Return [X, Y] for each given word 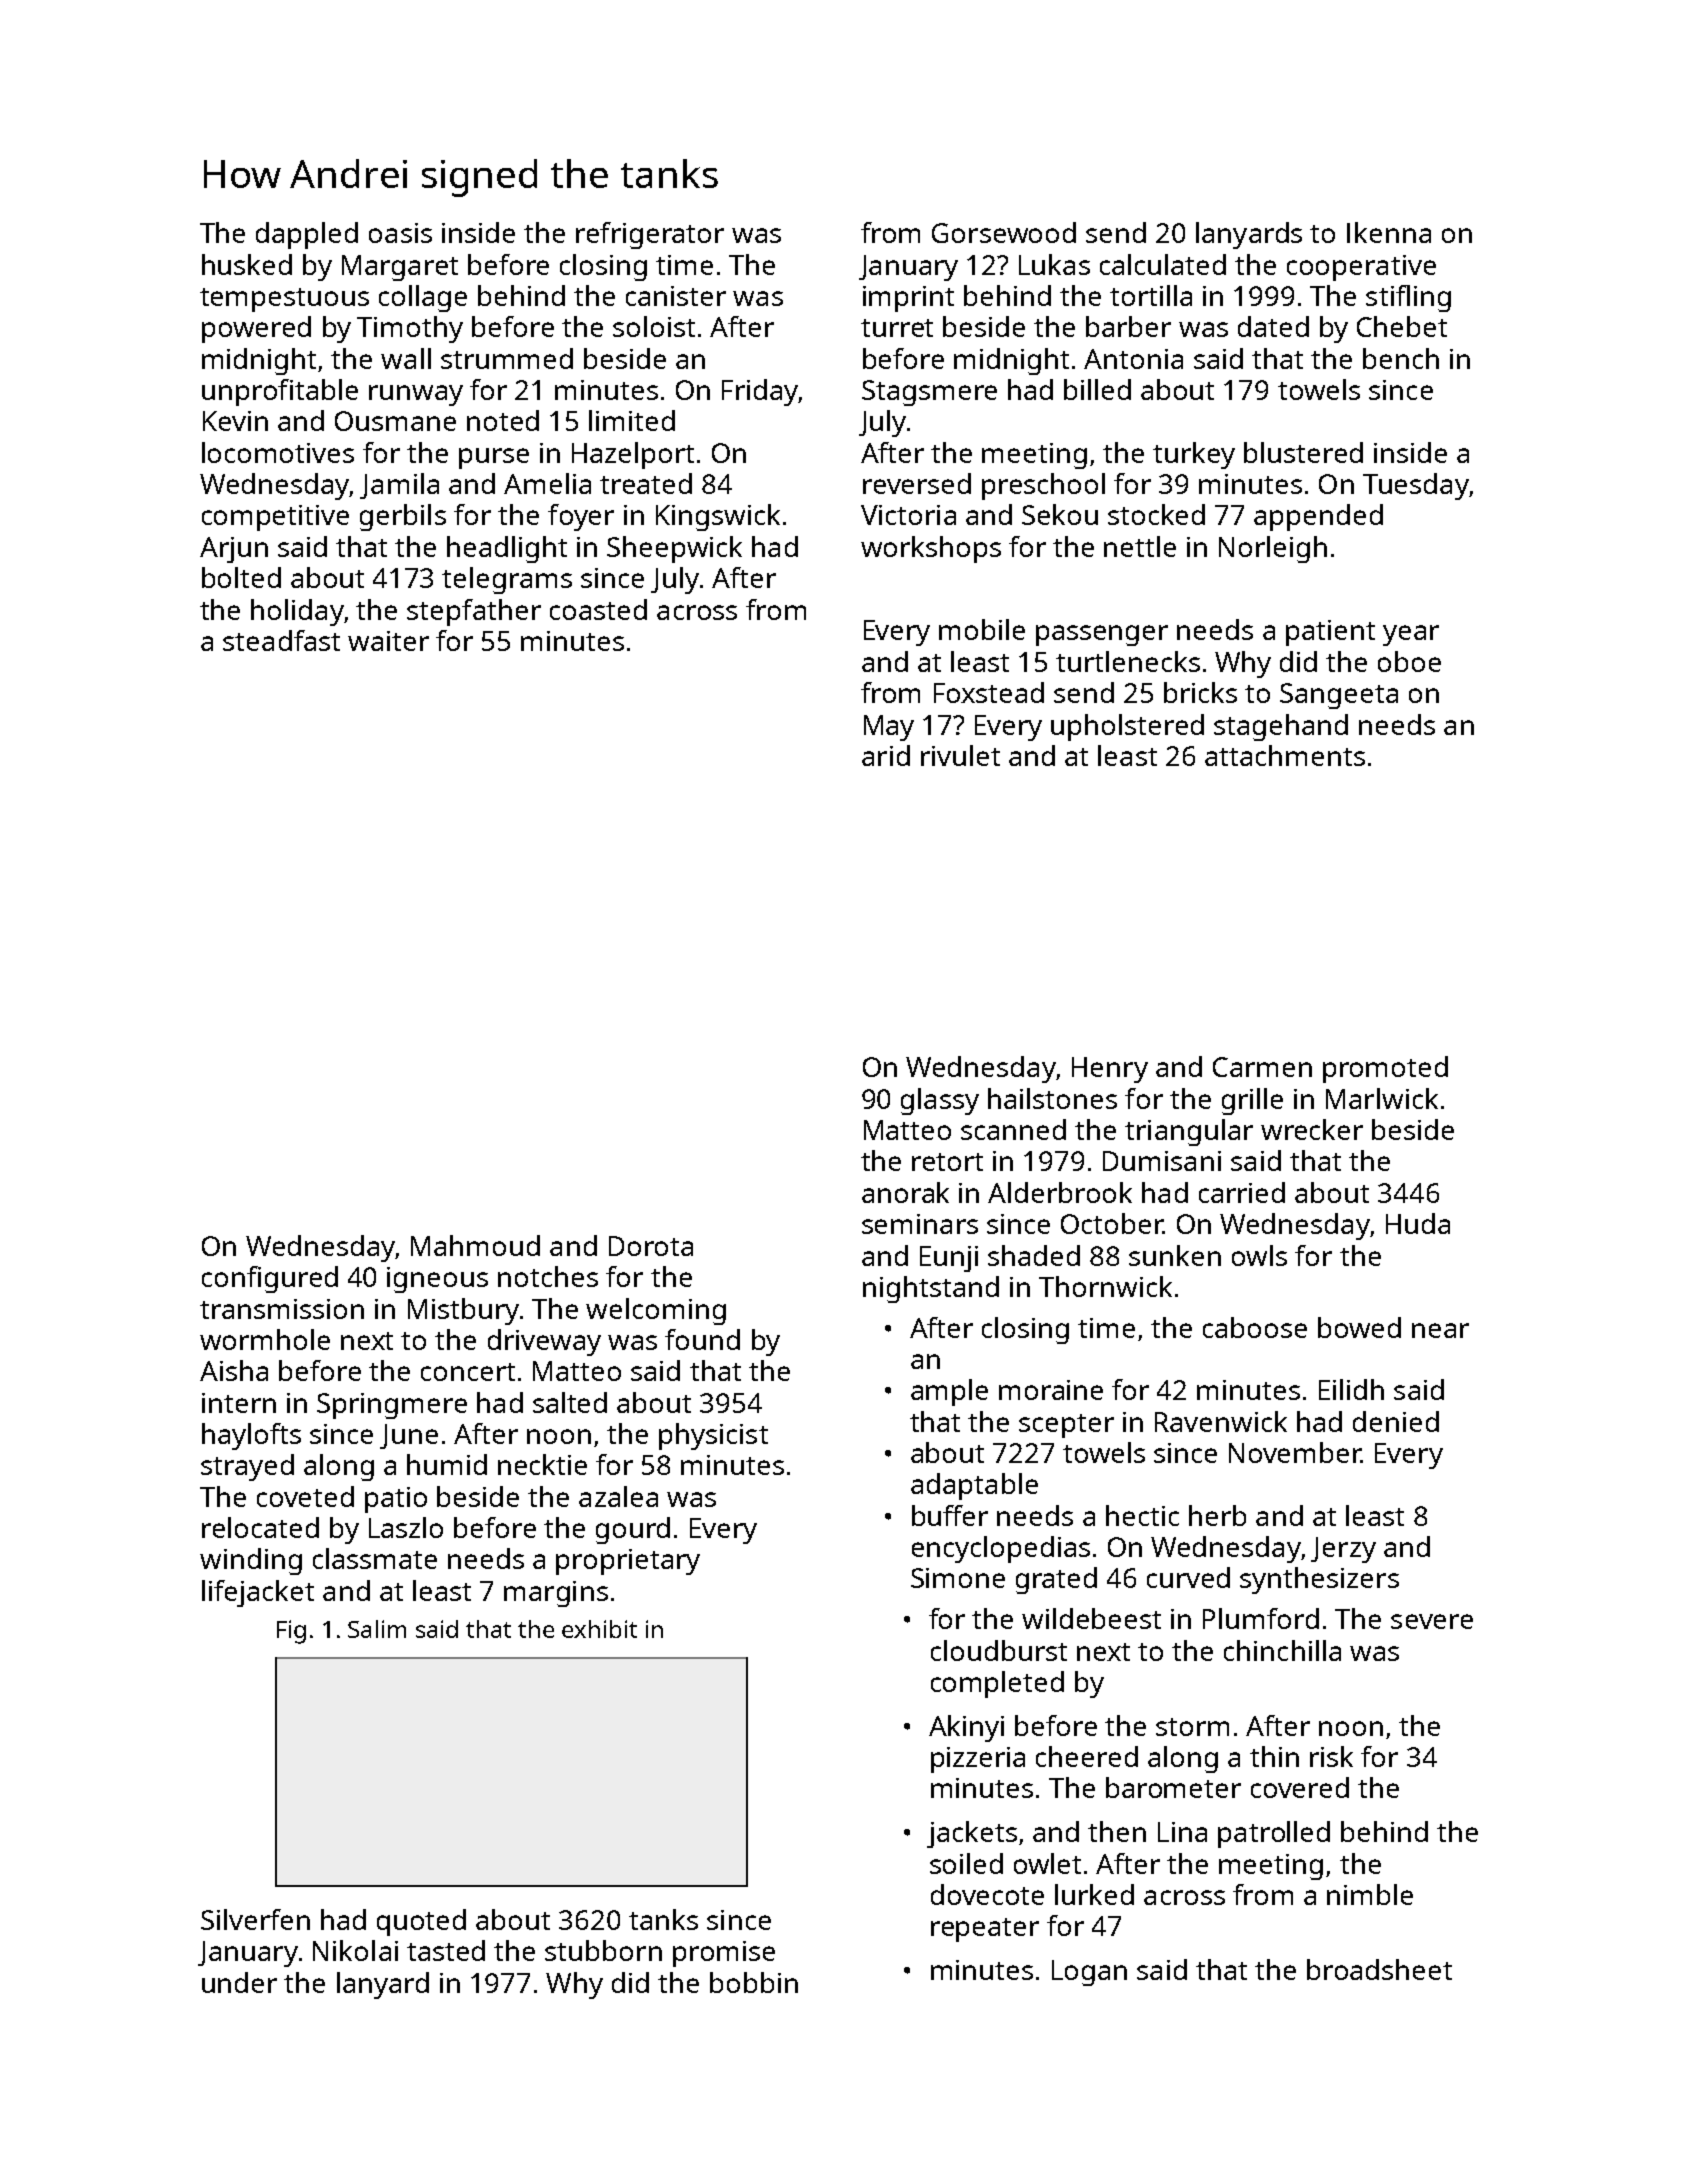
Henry [1110, 1070]
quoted [421, 1922]
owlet [1047, 1863]
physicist [713, 1436]
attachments [1285, 755]
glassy [940, 1101]
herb [1217, 1515]
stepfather [474, 612]
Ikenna [1389, 232]
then [1117, 1831]
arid [886, 755]
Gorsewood [1004, 232]
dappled [307, 235]
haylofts [251, 1436]
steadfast [281, 640]
